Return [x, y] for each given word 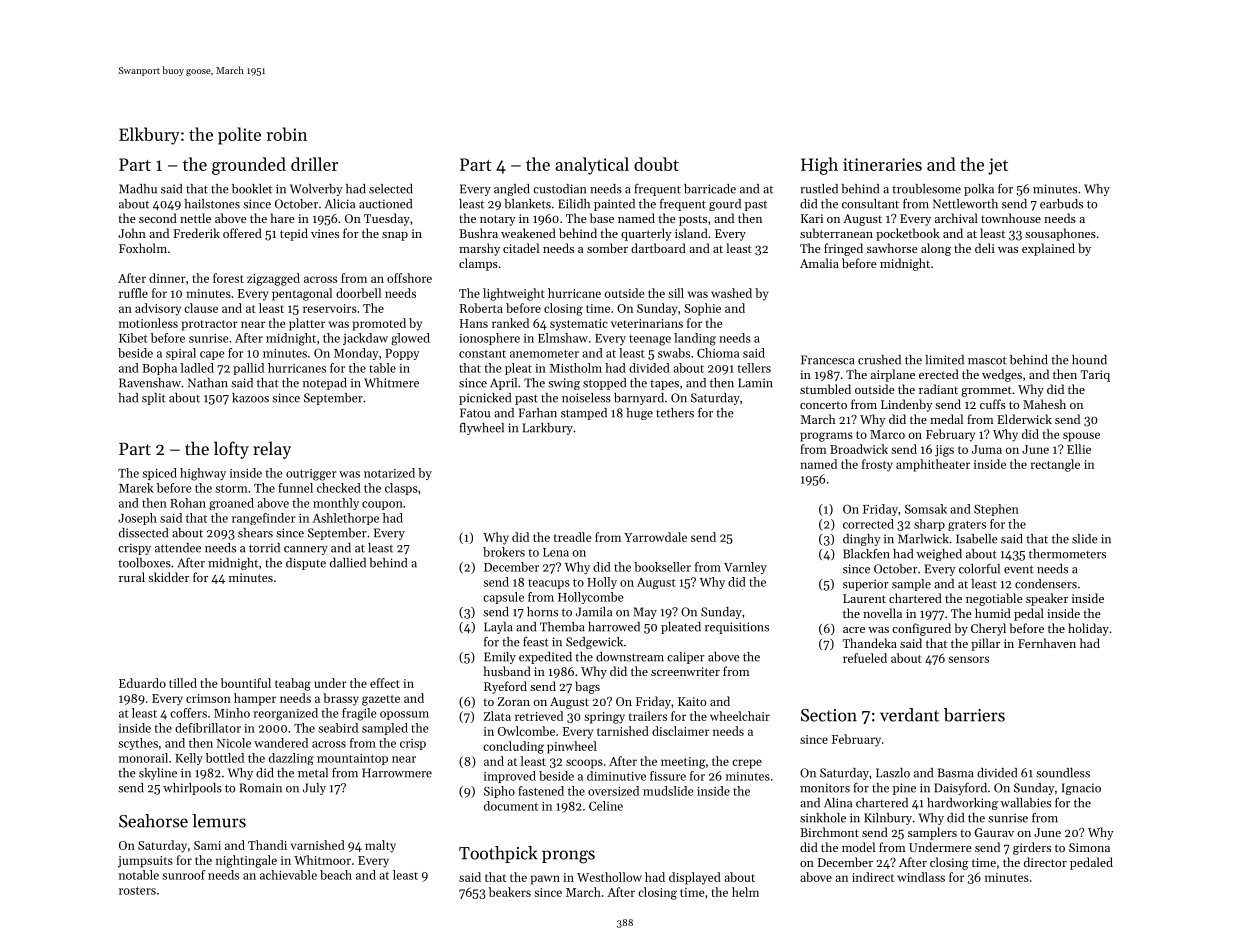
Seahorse [153, 821]
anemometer [544, 354]
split [154, 399]
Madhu [138, 189]
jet [998, 166]
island [691, 233]
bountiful [246, 683]
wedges [1002, 375]
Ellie [1079, 449]
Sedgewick [594, 643]
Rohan [188, 503]
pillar [985, 644]
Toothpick [498, 854]
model [858, 847]
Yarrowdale [655, 537]
